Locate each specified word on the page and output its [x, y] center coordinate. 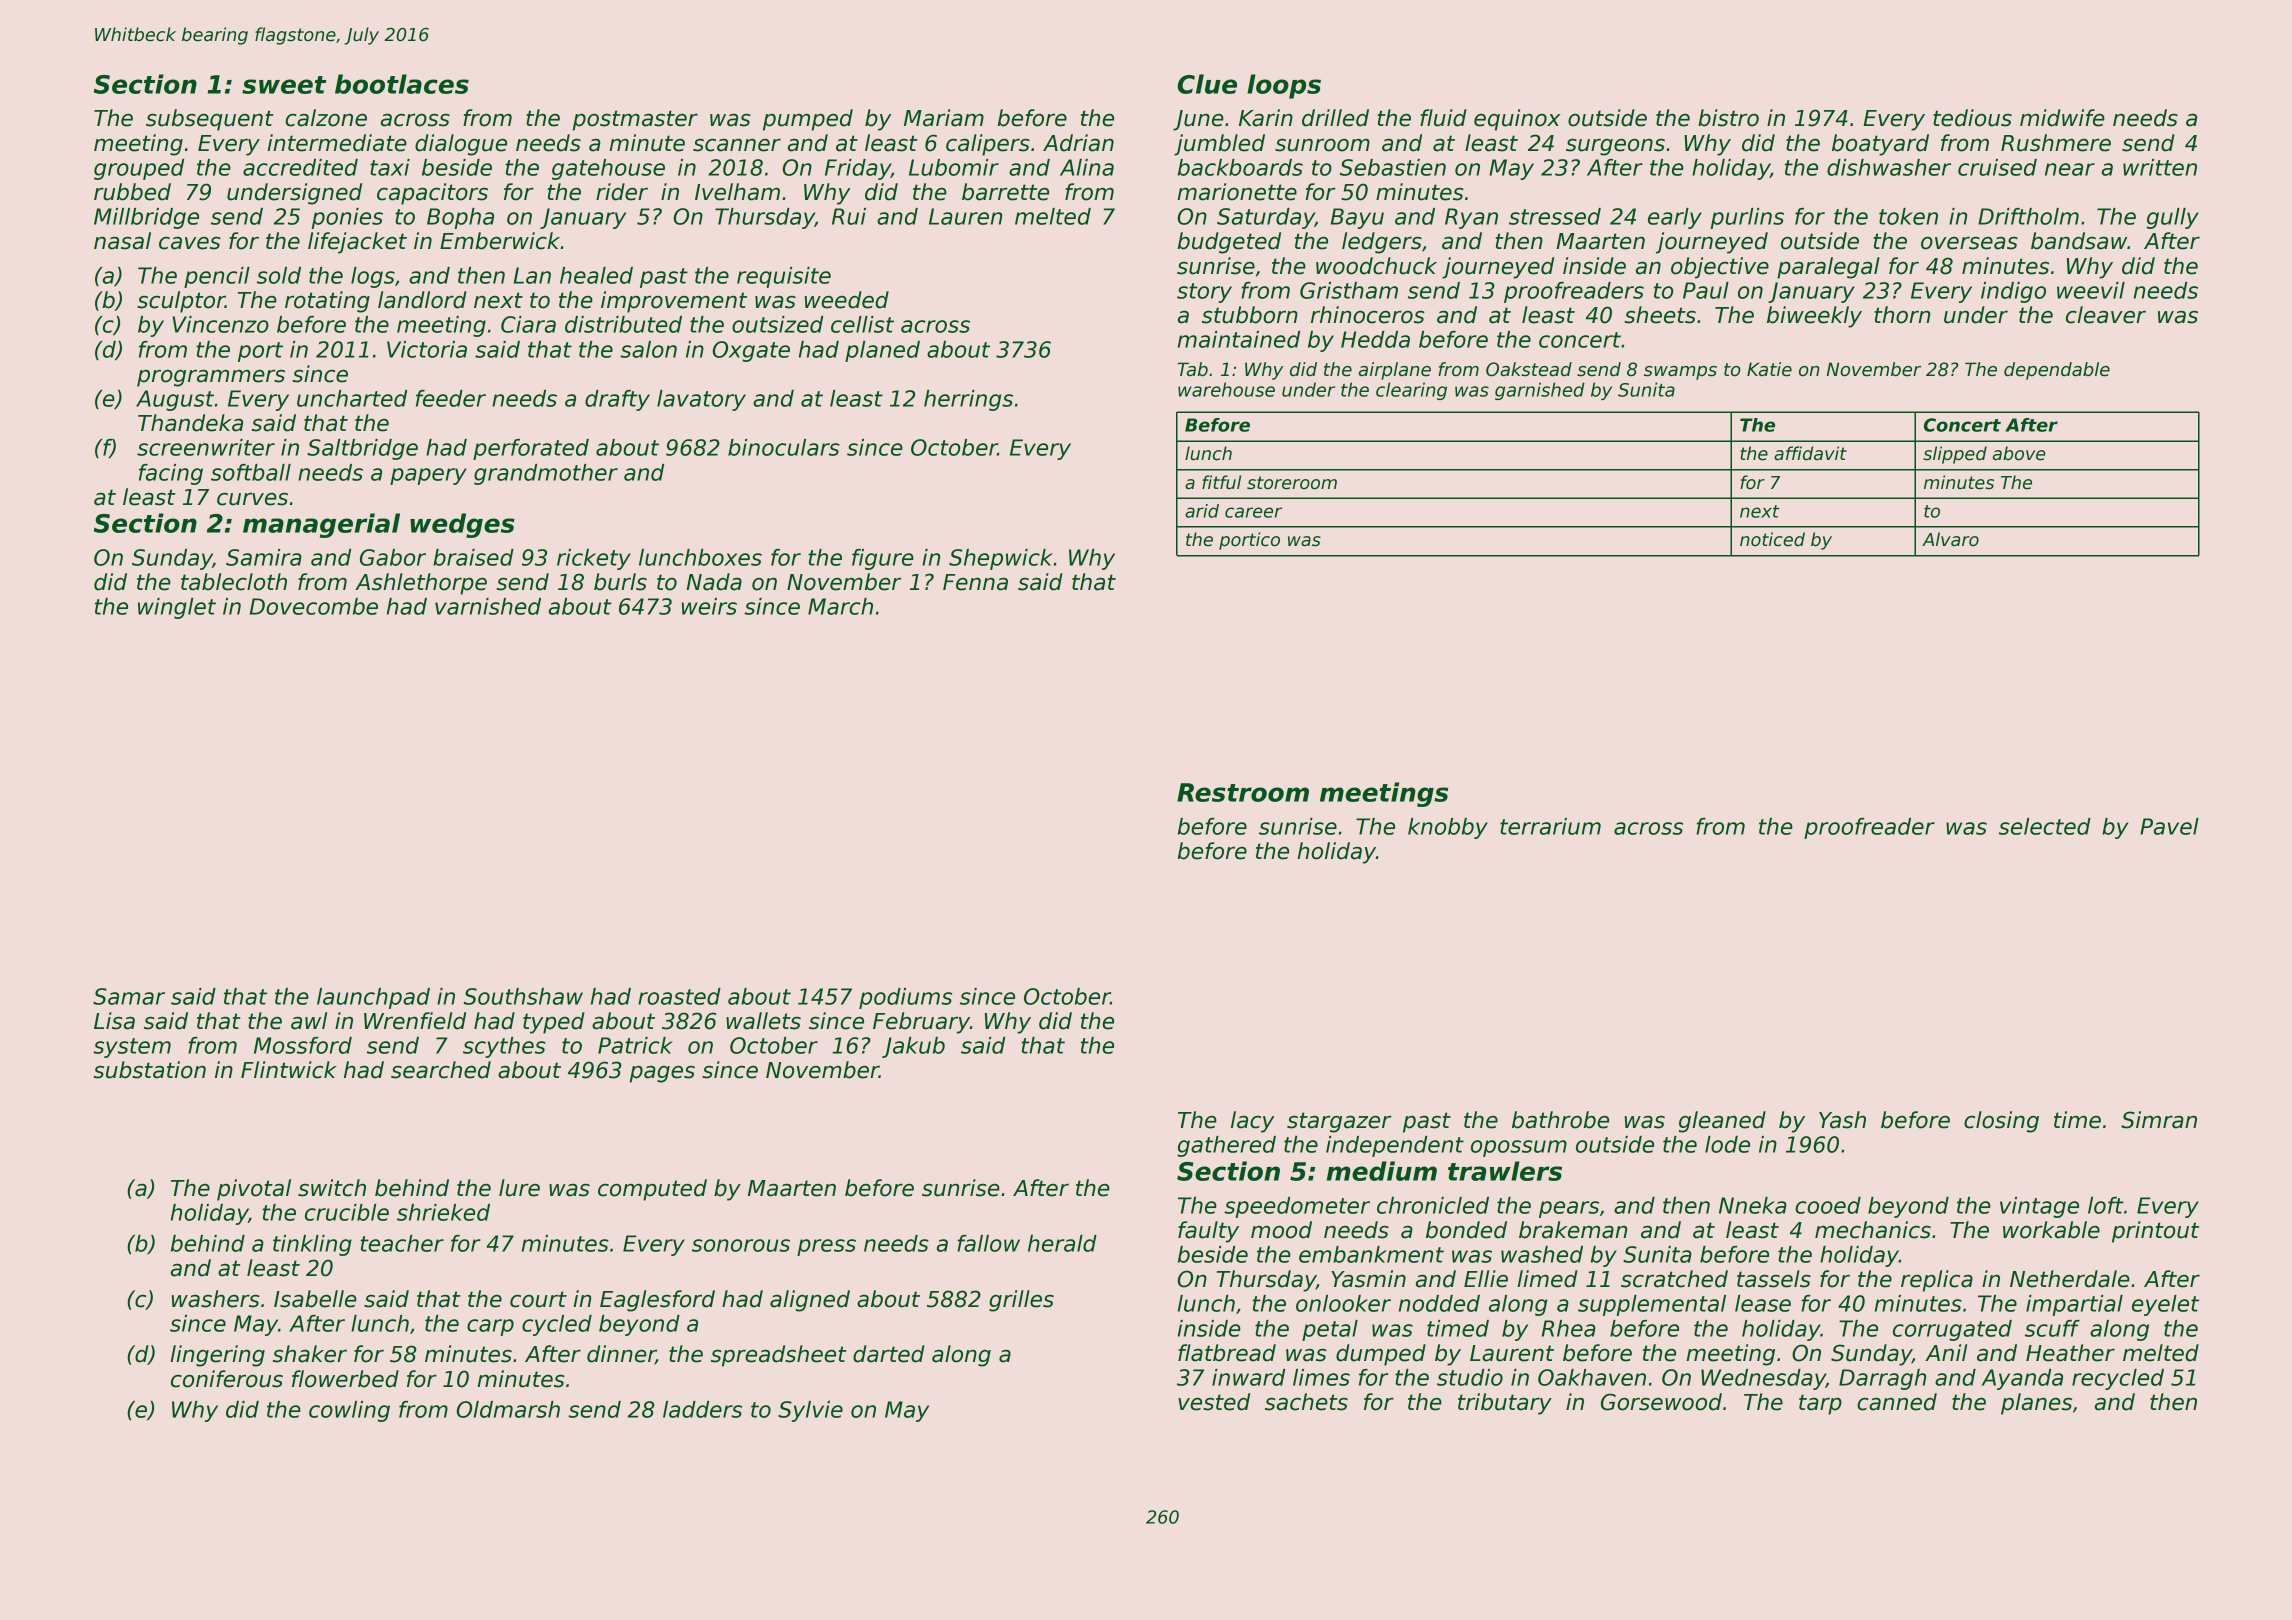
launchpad [373, 998]
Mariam [944, 118]
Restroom [1243, 792]
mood [1281, 1230]
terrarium [1550, 826]
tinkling [312, 1245]
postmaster [635, 120]
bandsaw [2079, 241]
